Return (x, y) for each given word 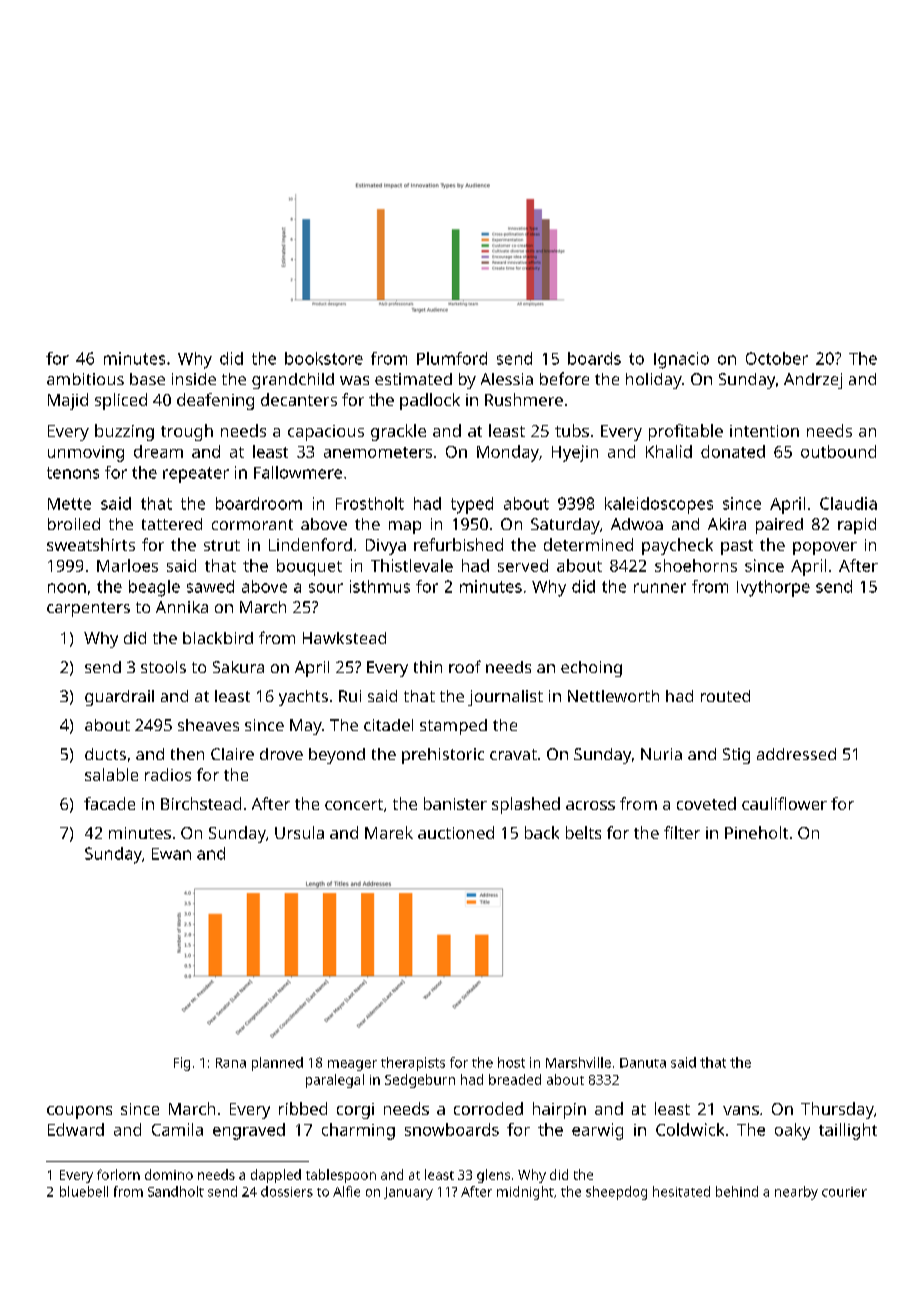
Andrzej (813, 381)
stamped (453, 727)
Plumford (452, 358)
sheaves (208, 725)
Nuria (661, 754)
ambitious (85, 379)
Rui (350, 696)
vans (741, 1110)
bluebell (84, 1191)
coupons (79, 1112)
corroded (488, 1108)
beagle (154, 588)
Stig (736, 756)
